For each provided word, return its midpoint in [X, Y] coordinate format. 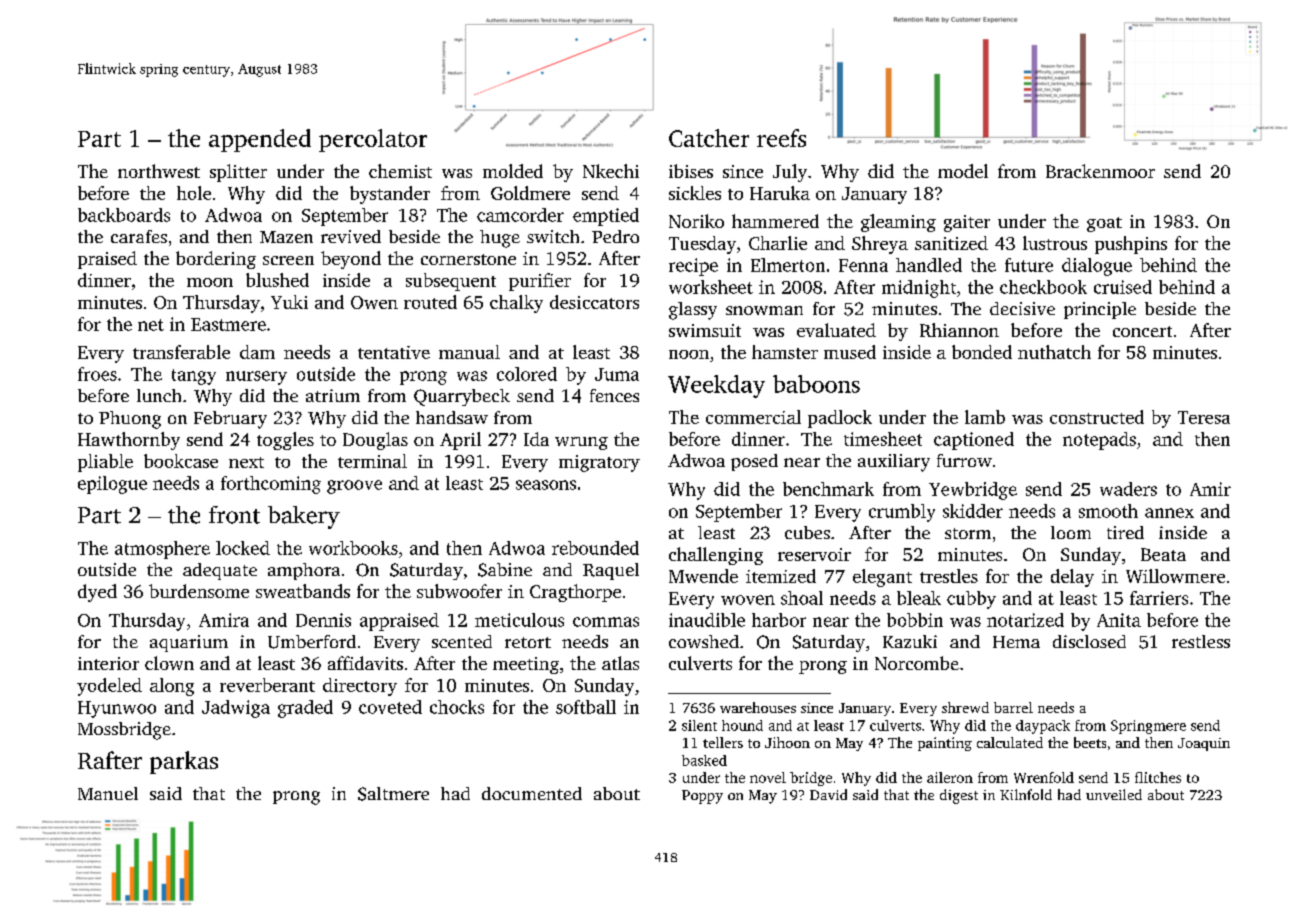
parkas [184, 762]
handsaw [452, 417]
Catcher [709, 138]
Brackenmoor [1100, 171]
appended [260, 140]
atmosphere [162, 550]
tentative [394, 352]
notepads [1099, 441]
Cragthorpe [575, 593]
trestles [949, 576]
